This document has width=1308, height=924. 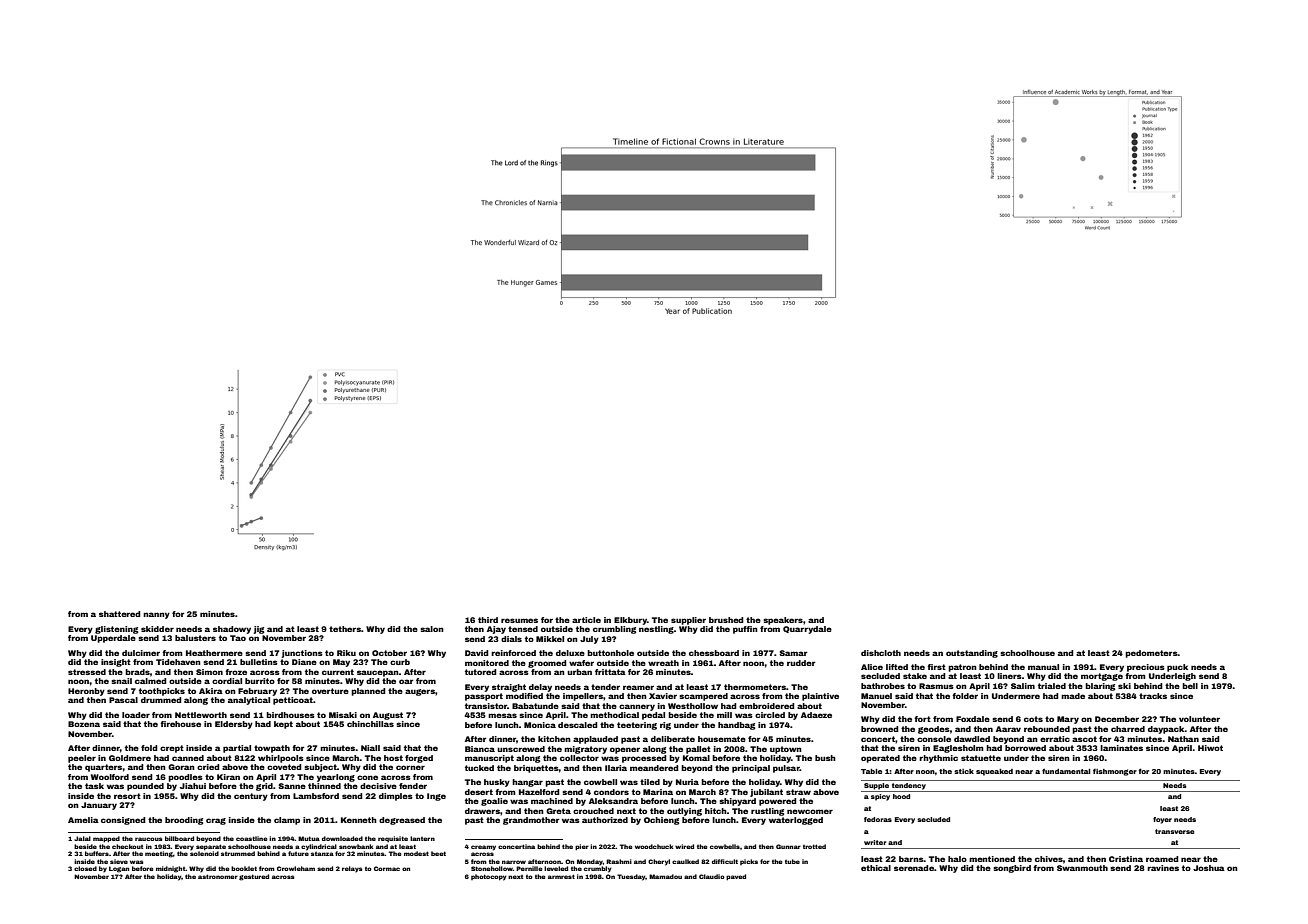 I want to click on analytical, so click(x=249, y=701).
